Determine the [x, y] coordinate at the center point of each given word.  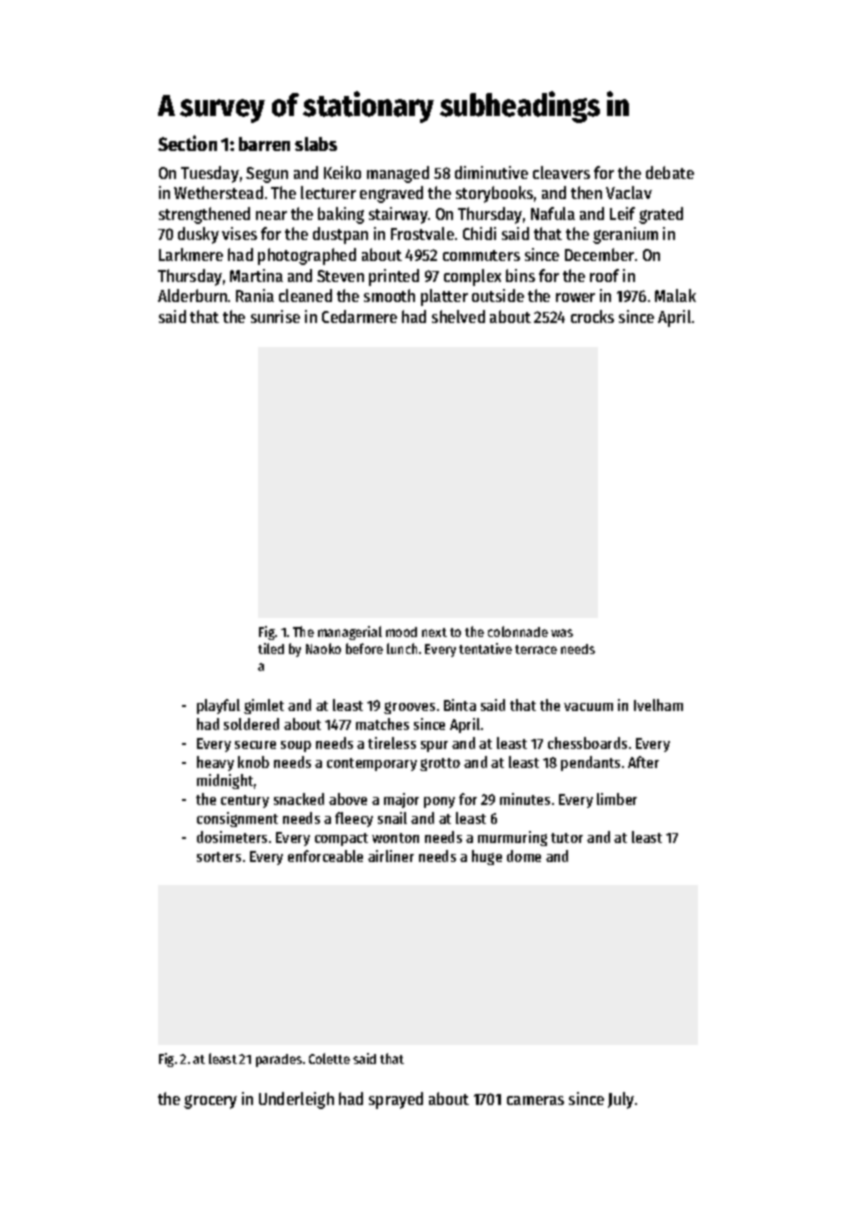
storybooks [494, 194]
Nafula [553, 213]
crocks [592, 316]
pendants [590, 763]
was [562, 633]
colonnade [518, 631]
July [621, 1100]
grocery [210, 1102]
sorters [219, 857]
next [434, 632]
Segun [267, 175]
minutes [525, 799]
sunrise [275, 316]
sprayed [396, 1100]
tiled [271, 648]
